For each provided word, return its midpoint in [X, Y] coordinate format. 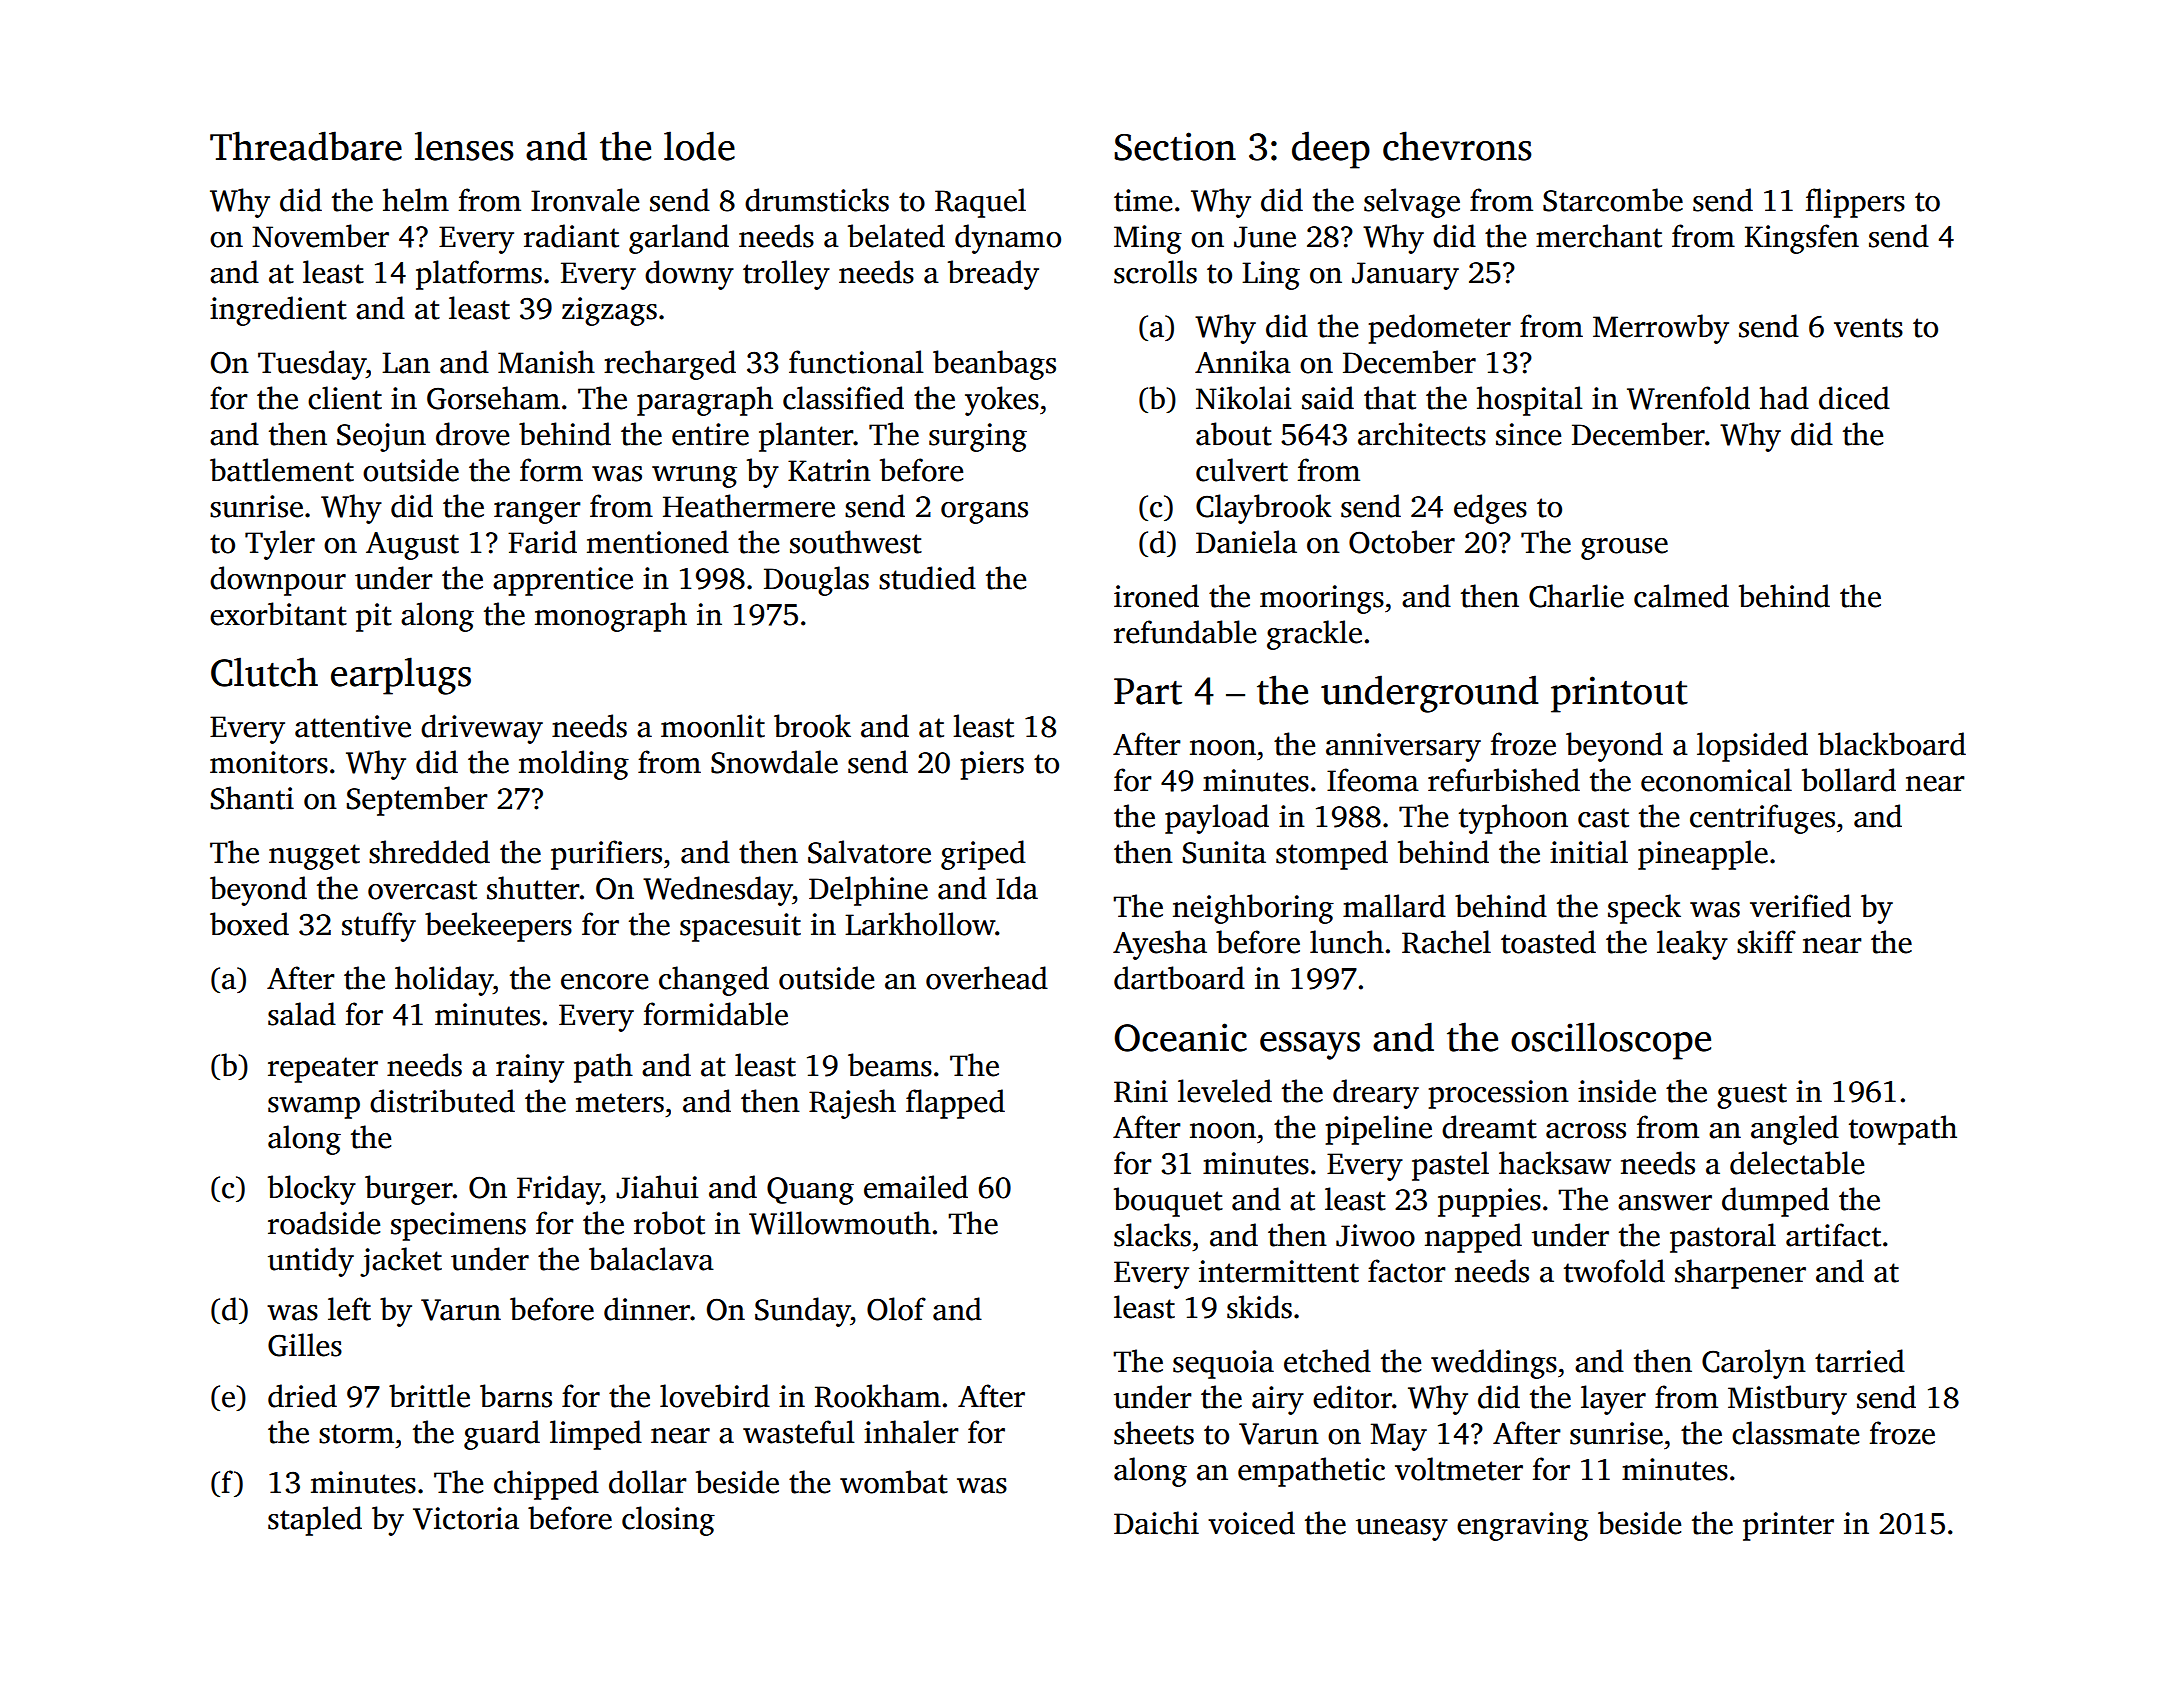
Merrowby [1661, 329]
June [1265, 237]
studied [927, 578]
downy [689, 275]
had [1784, 398]
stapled [315, 1521]
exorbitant [278, 614]
